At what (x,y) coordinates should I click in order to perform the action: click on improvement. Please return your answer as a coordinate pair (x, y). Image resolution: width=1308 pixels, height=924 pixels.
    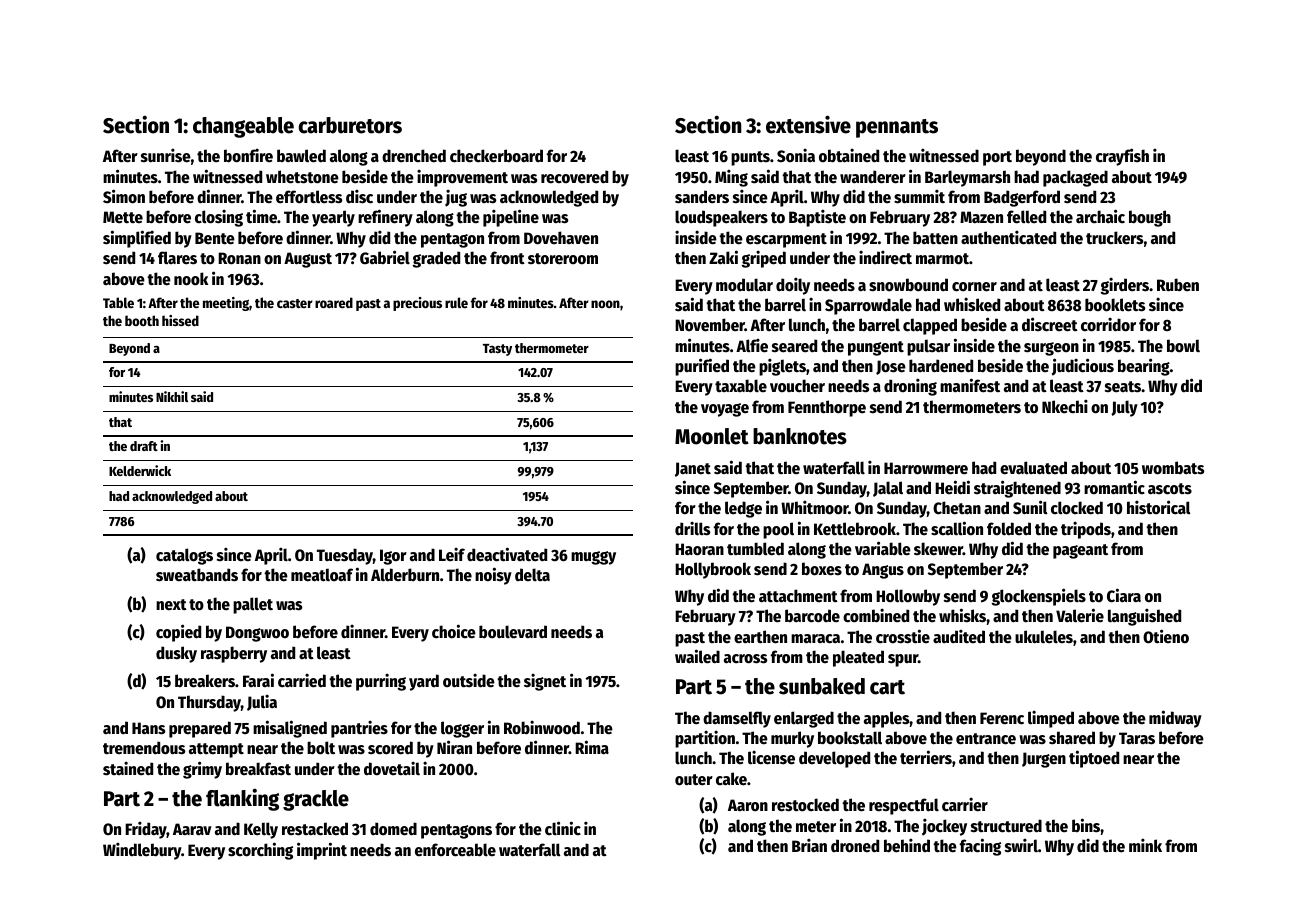
    Looking at the image, I should click on (462, 178).
